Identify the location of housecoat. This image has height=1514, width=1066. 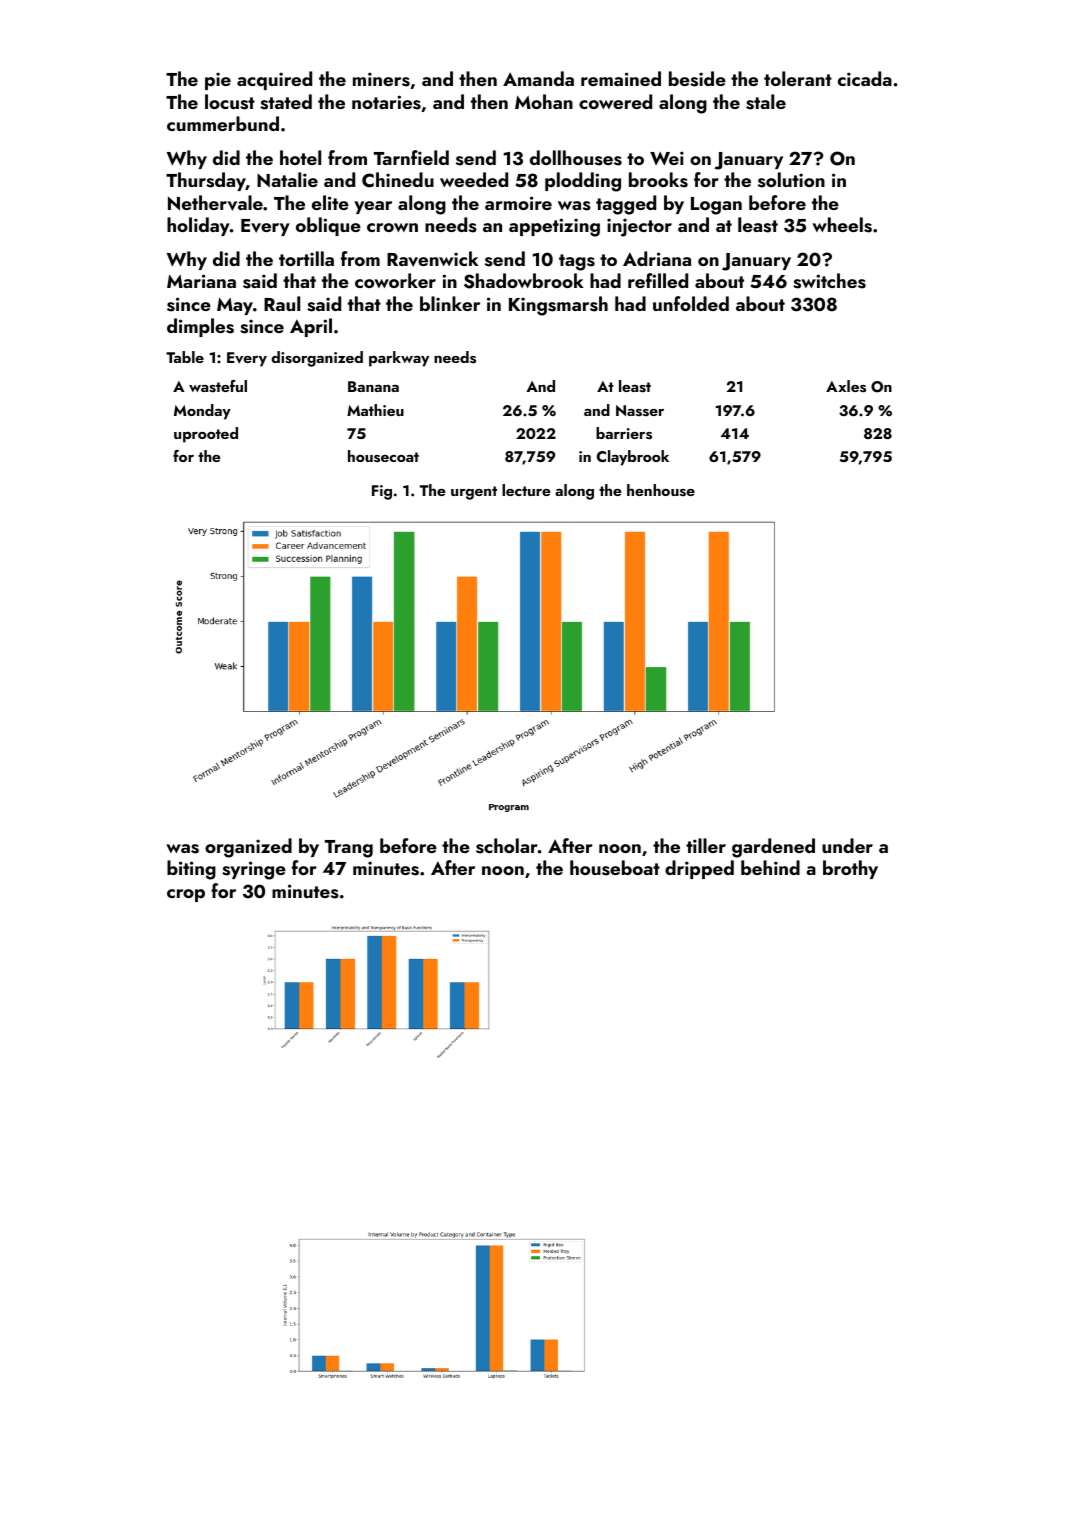
(383, 456).
